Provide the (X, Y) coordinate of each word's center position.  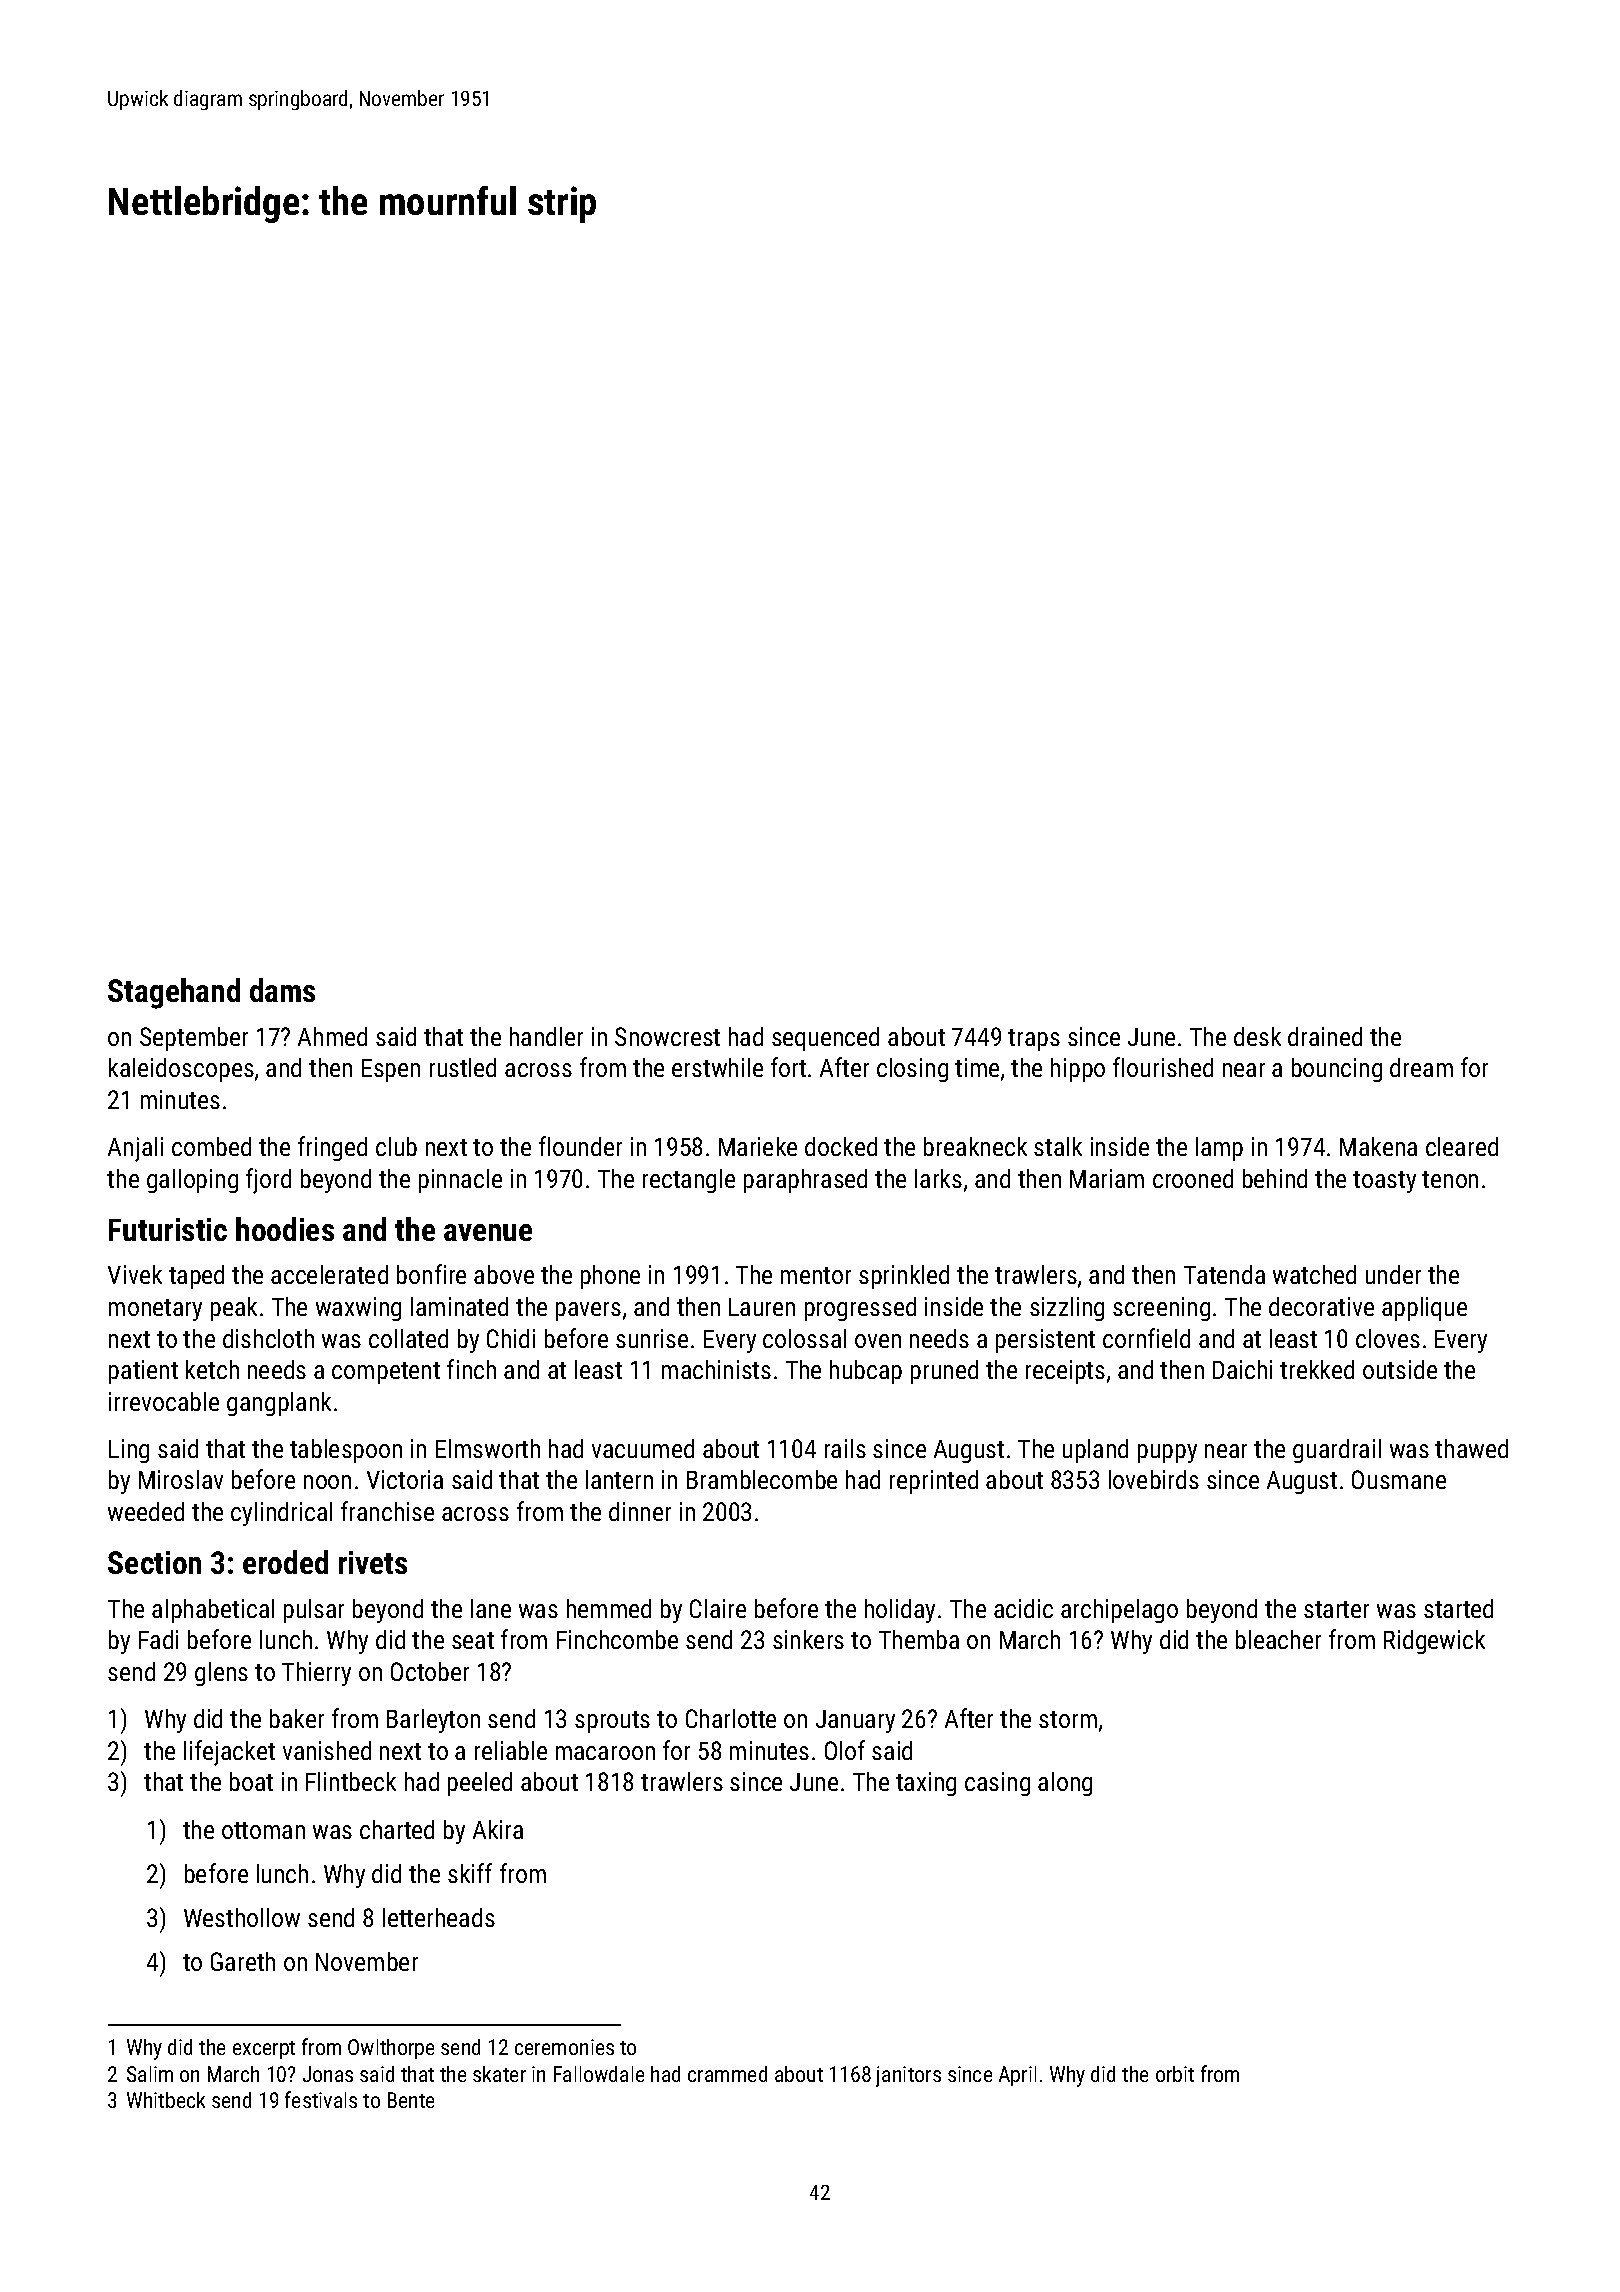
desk (1257, 1036)
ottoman (263, 1830)
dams (282, 990)
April (1017, 2076)
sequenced (825, 1039)
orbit (1175, 2074)
